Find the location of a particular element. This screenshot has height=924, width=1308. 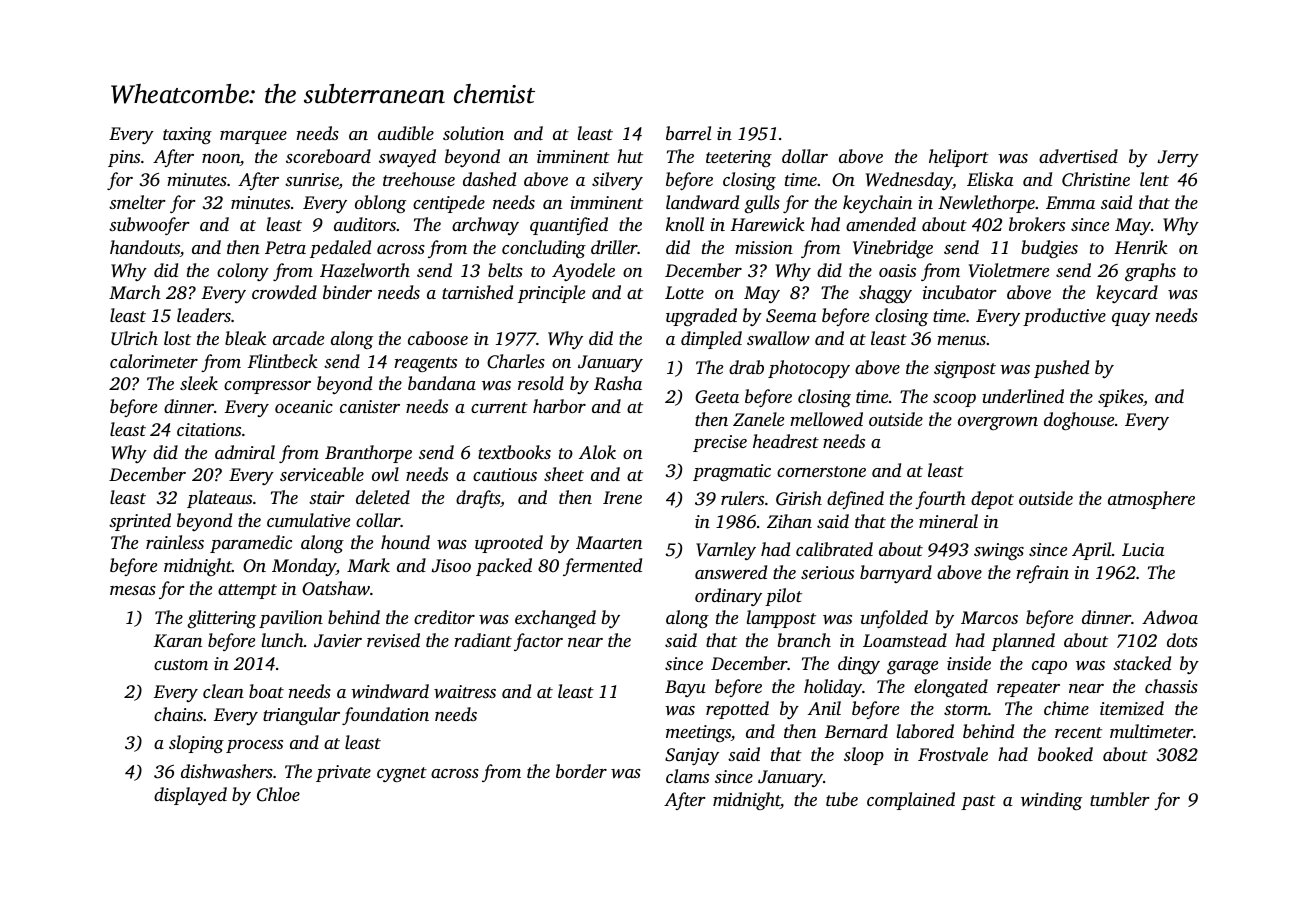

pragmatic is located at coordinates (732, 472).
